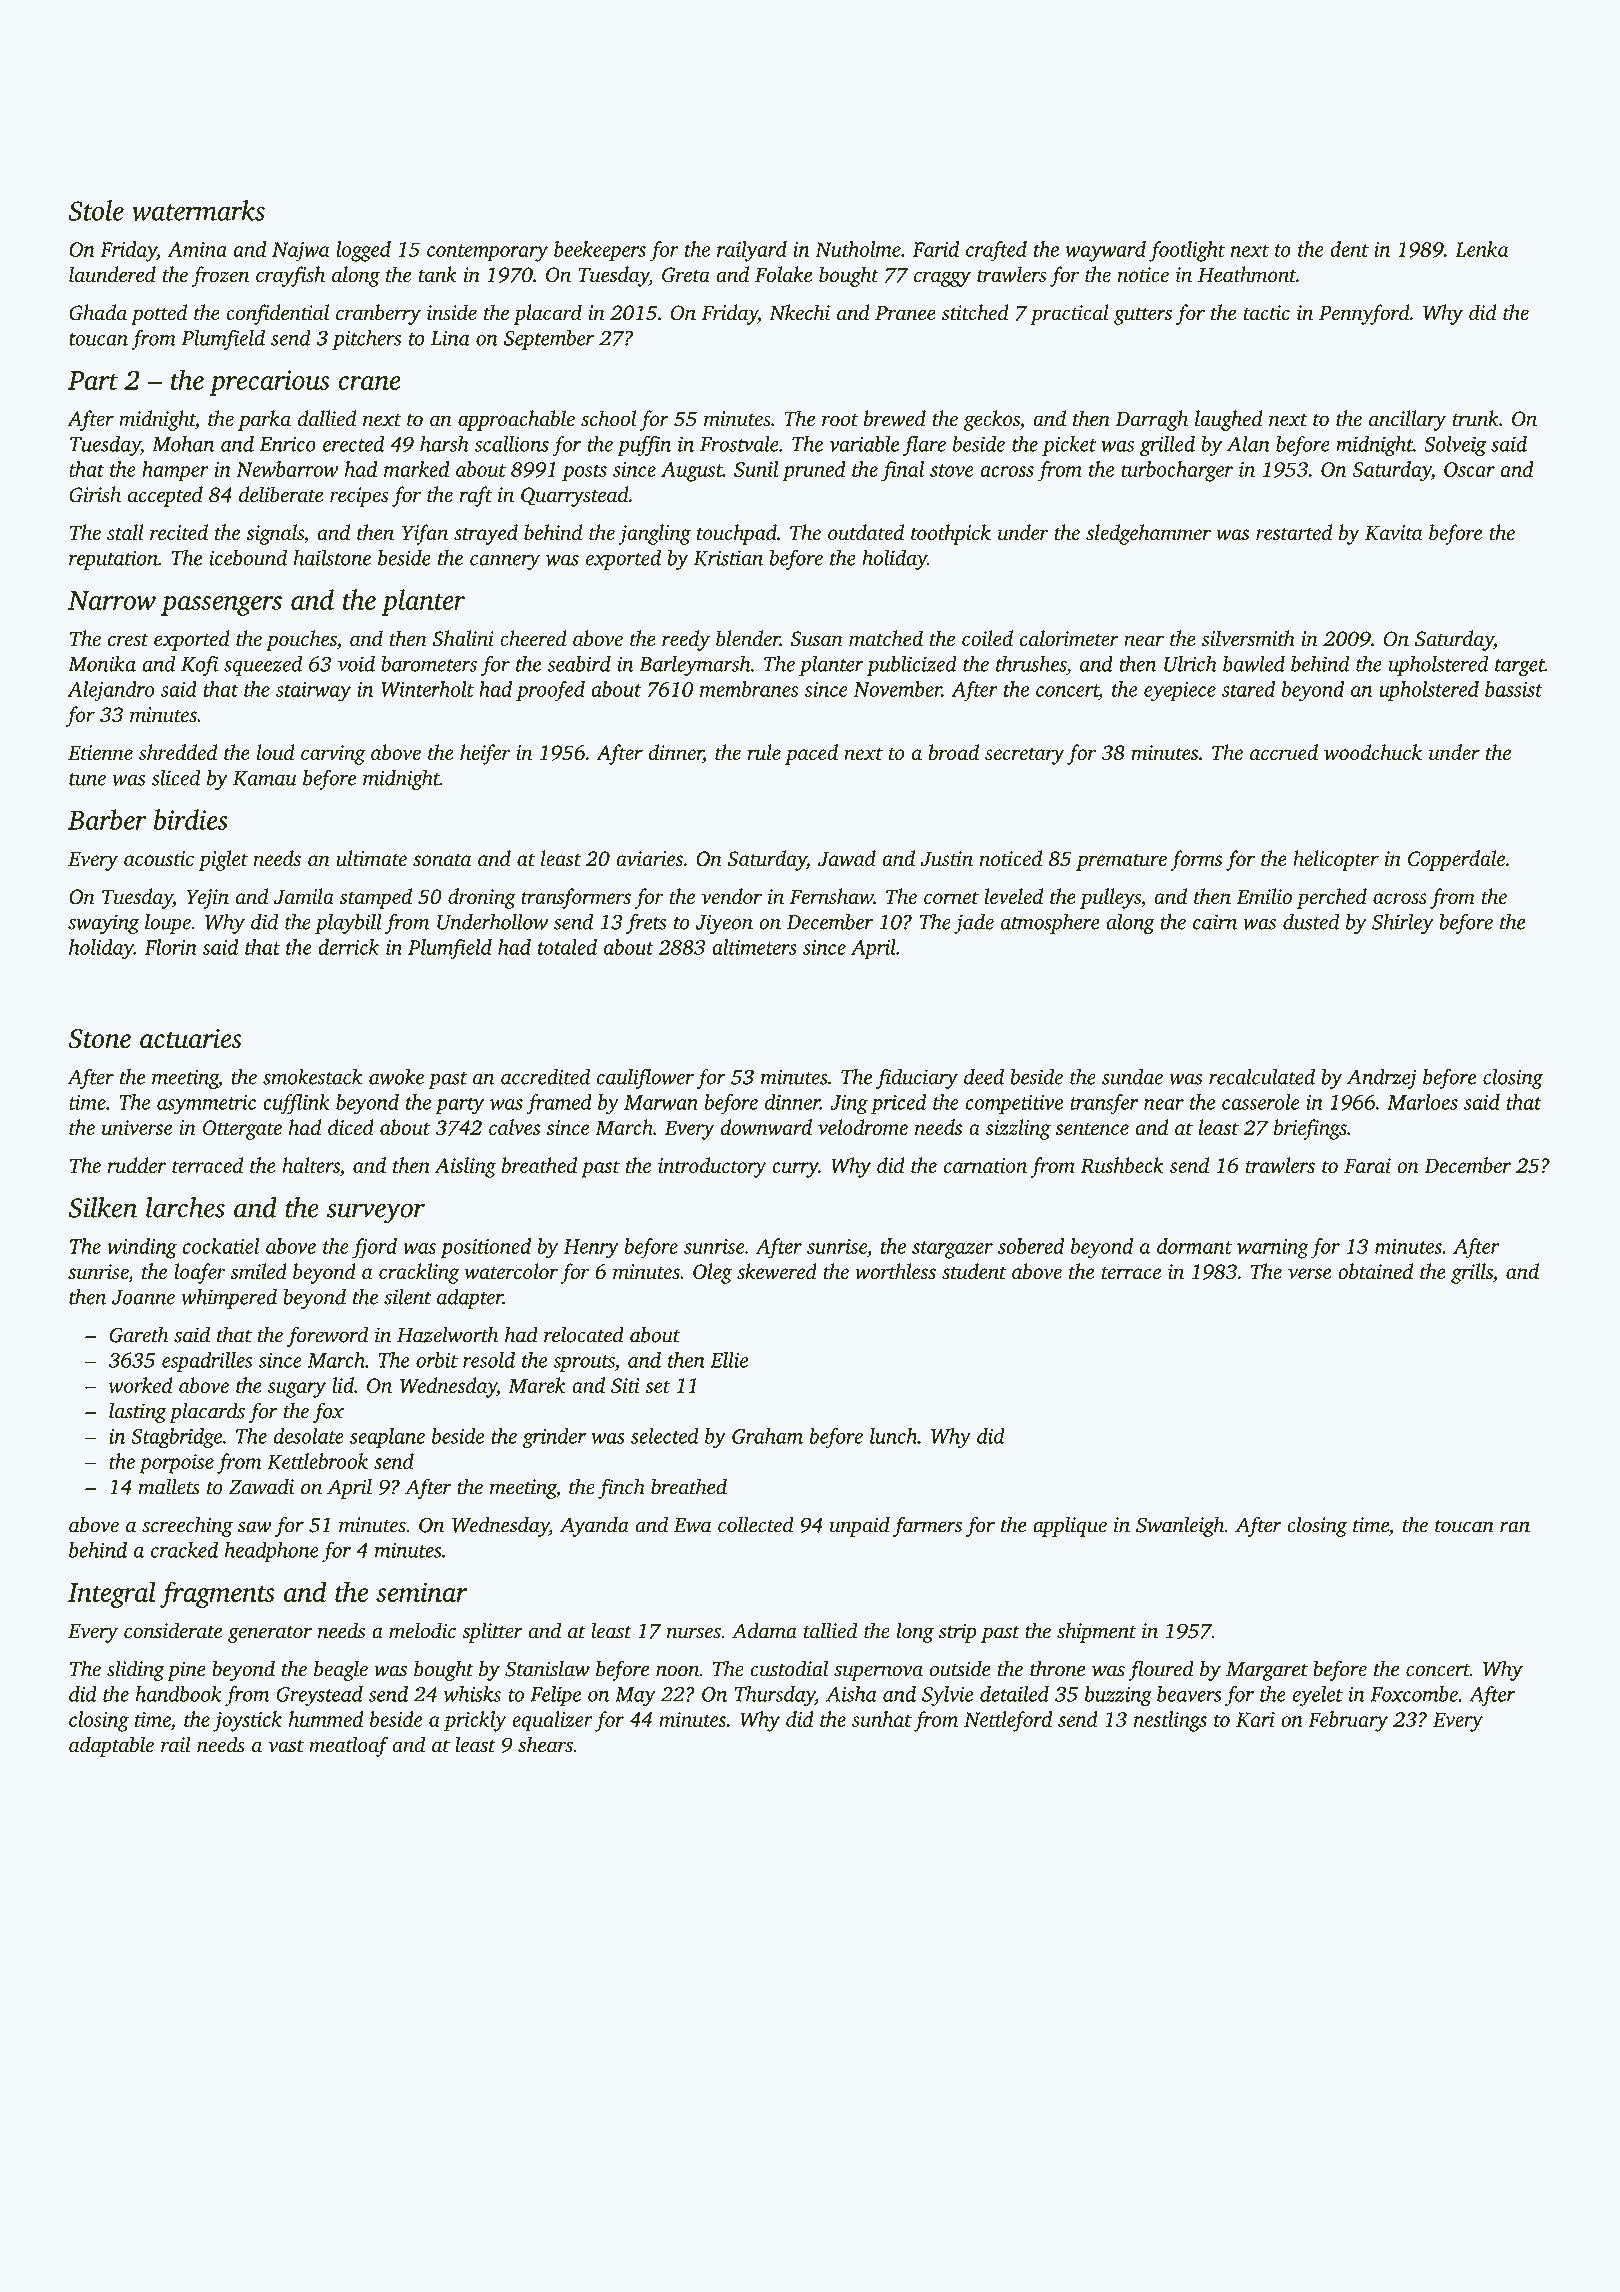 The width and height of the page is (1620, 2292). I want to click on watermarks, so click(198, 210).
